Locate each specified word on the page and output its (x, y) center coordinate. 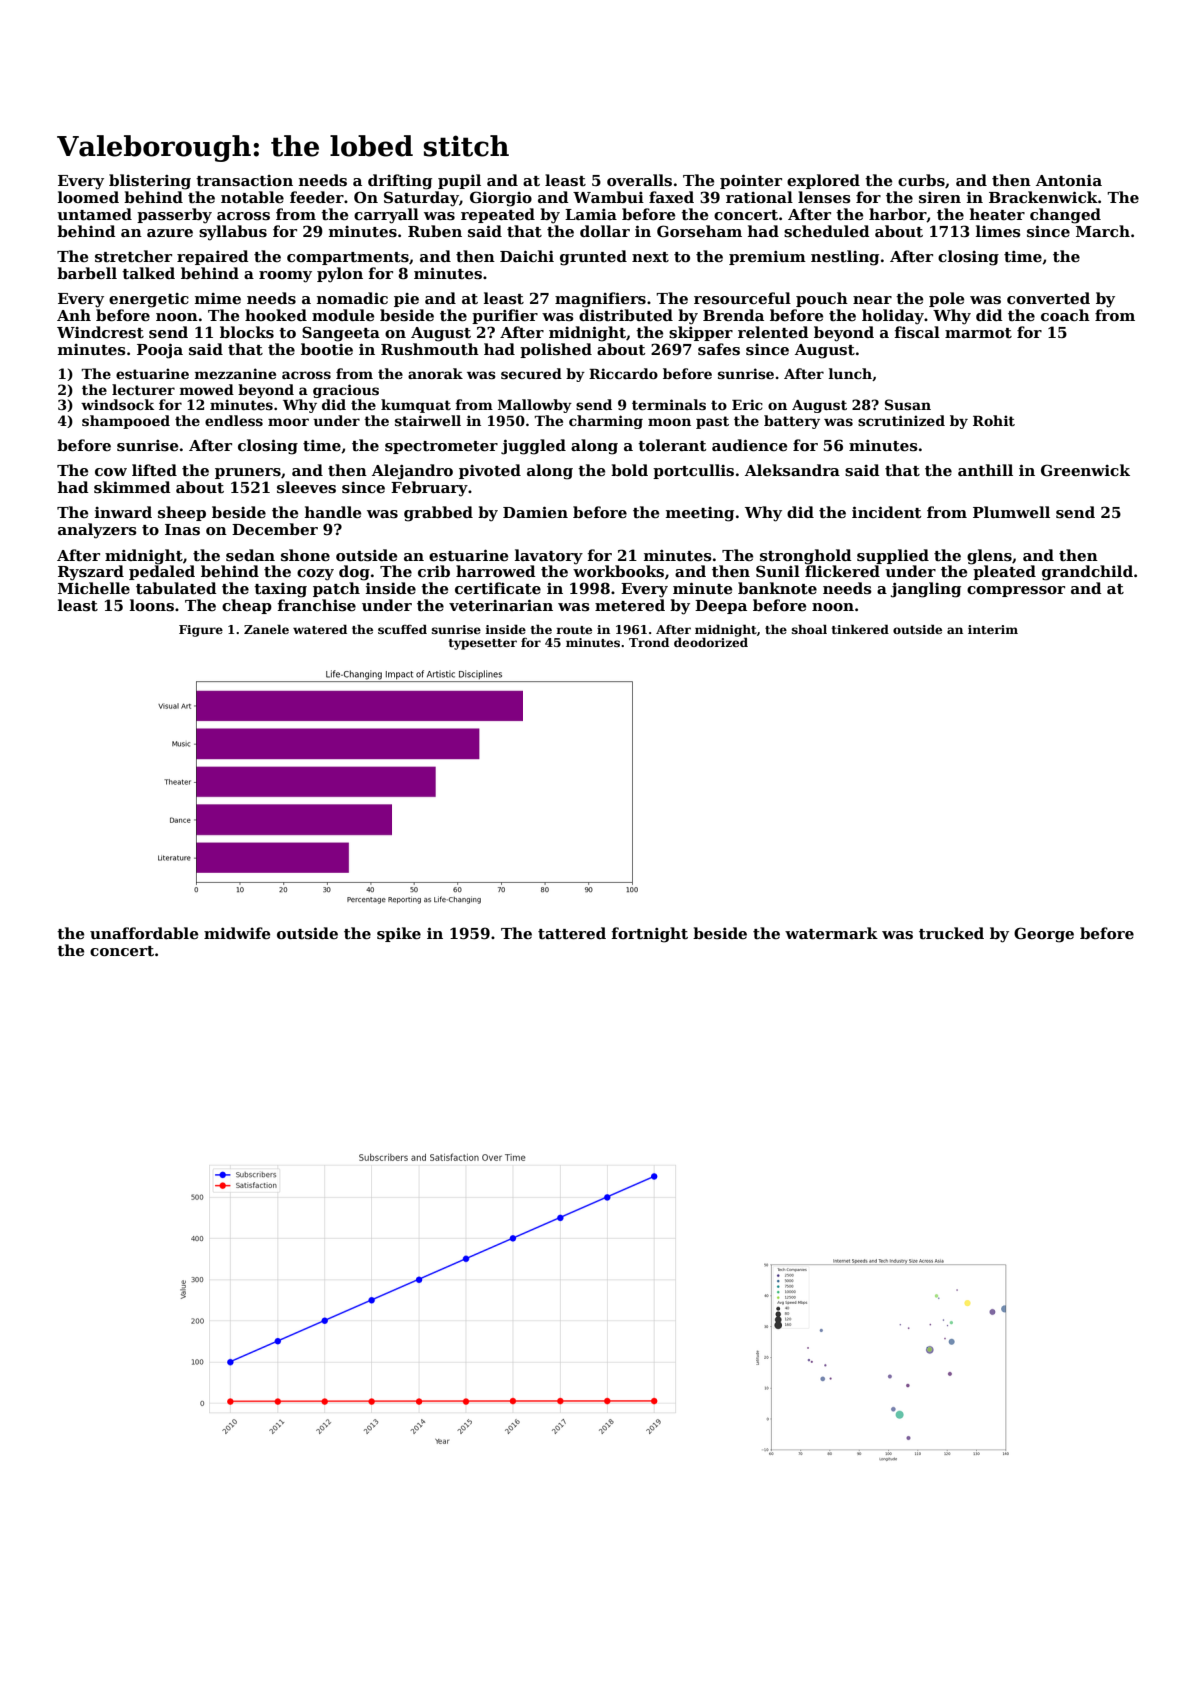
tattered (572, 933)
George (1044, 935)
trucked (951, 933)
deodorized (711, 642)
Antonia (1069, 180)
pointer (751, 181)
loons (152, 605)
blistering (150, 182)
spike (399, 934)
